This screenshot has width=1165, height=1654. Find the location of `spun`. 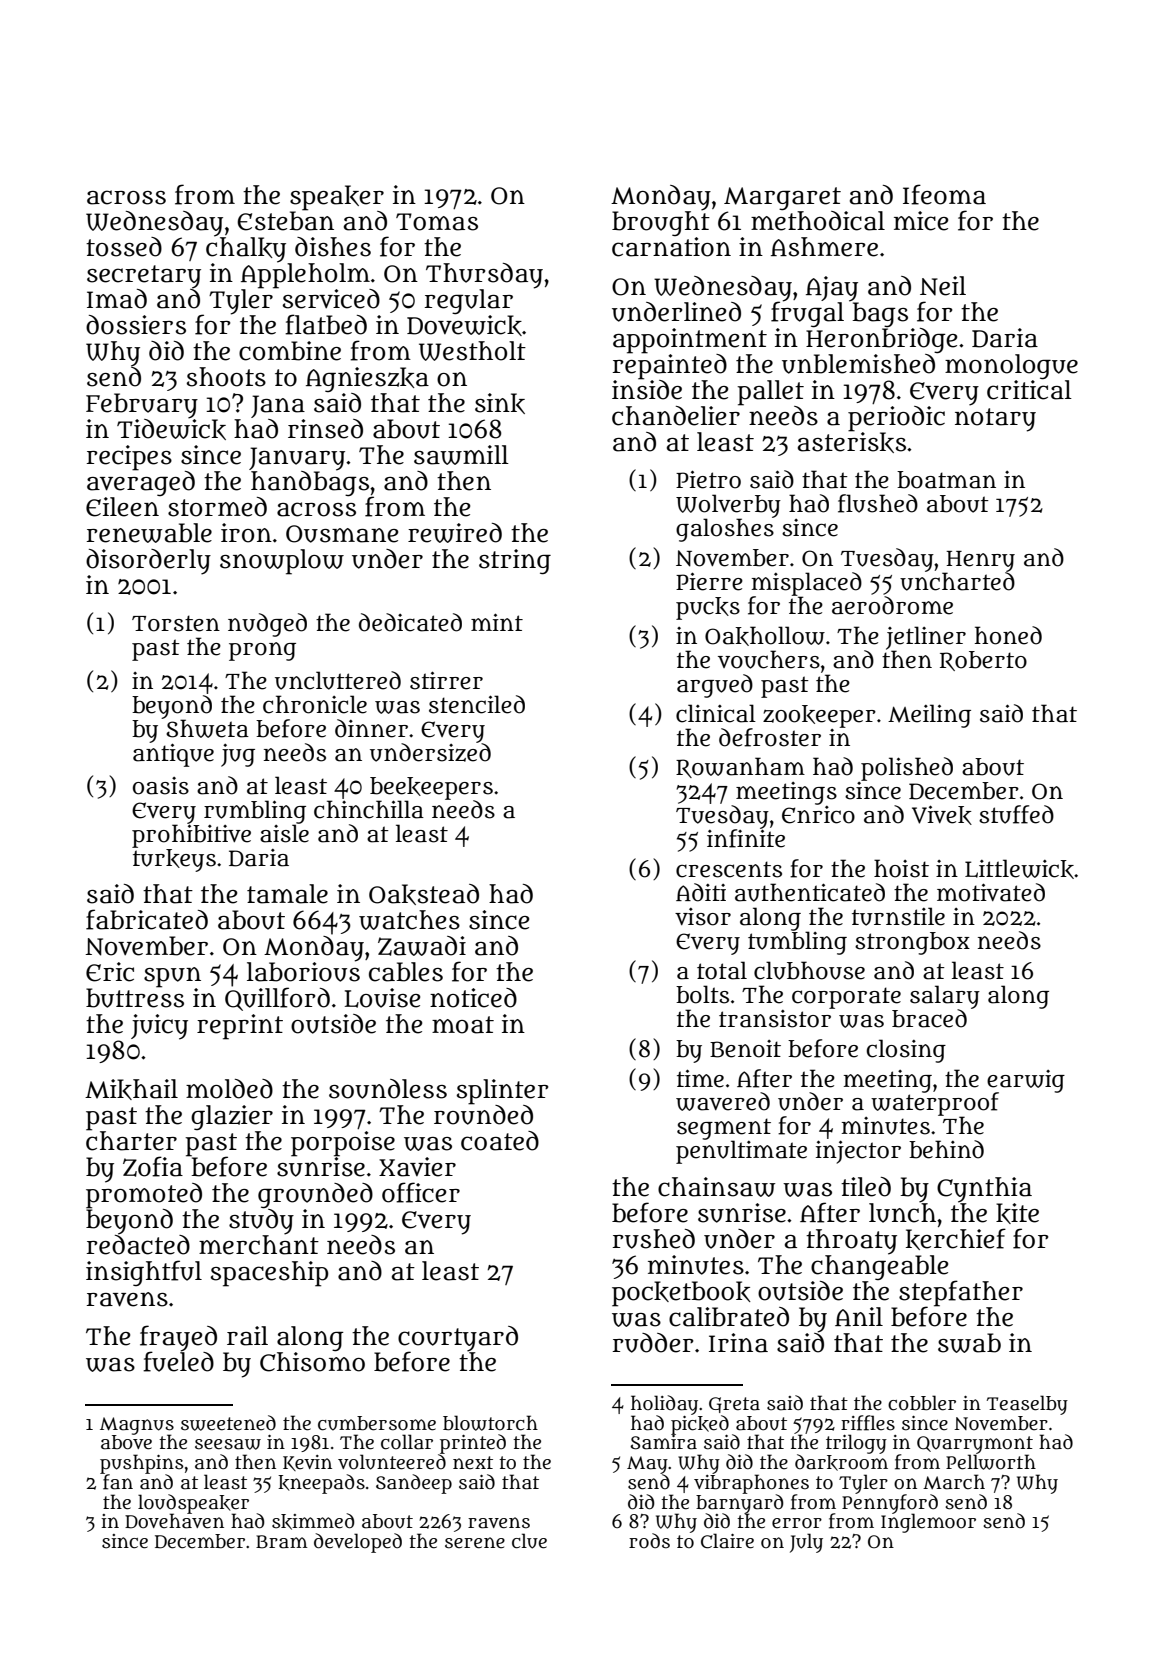

spun is located at coordinates (172, 977).
